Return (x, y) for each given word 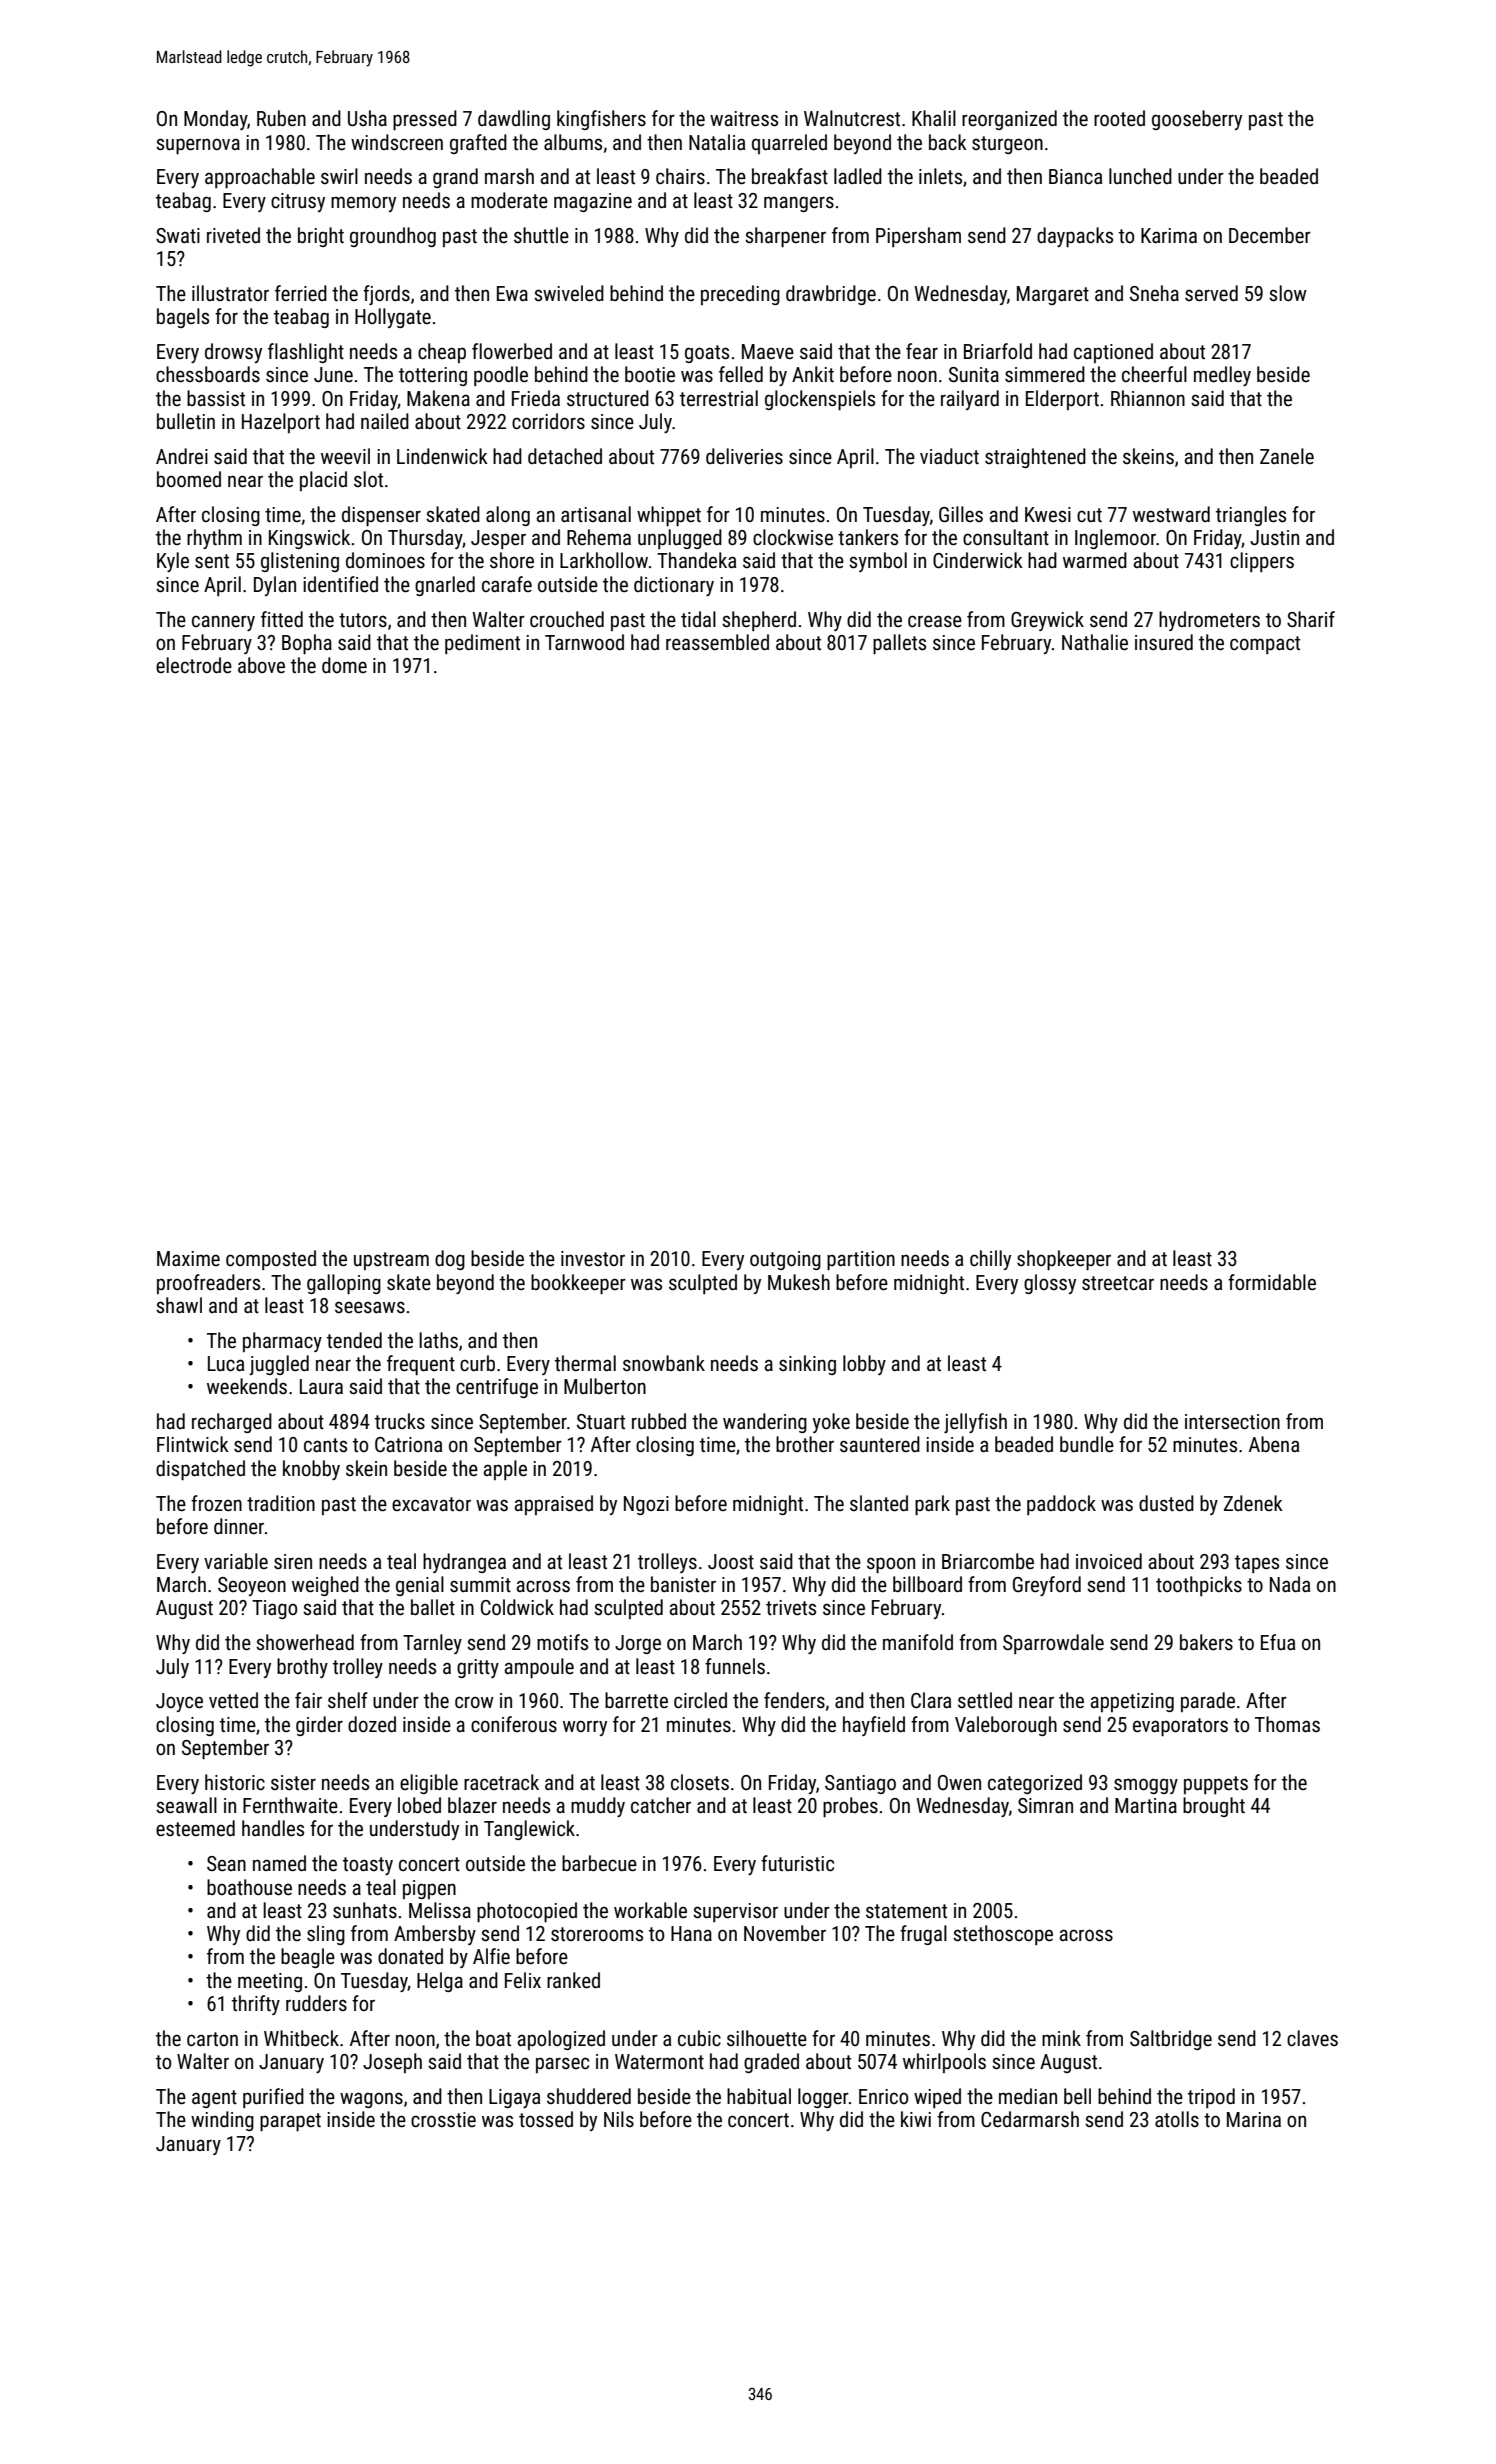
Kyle (173, 562)
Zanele (1287, 456)
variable (236, 1561)
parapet (290, 2122)
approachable (260, 178)
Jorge (638, 1644)
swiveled (569, 293)
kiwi (916, 2119)
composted (271, 1260)
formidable (1272, 1282)
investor (593, 1258)
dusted (1166, 1503)
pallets (899, 644)
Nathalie (1095, 642)
